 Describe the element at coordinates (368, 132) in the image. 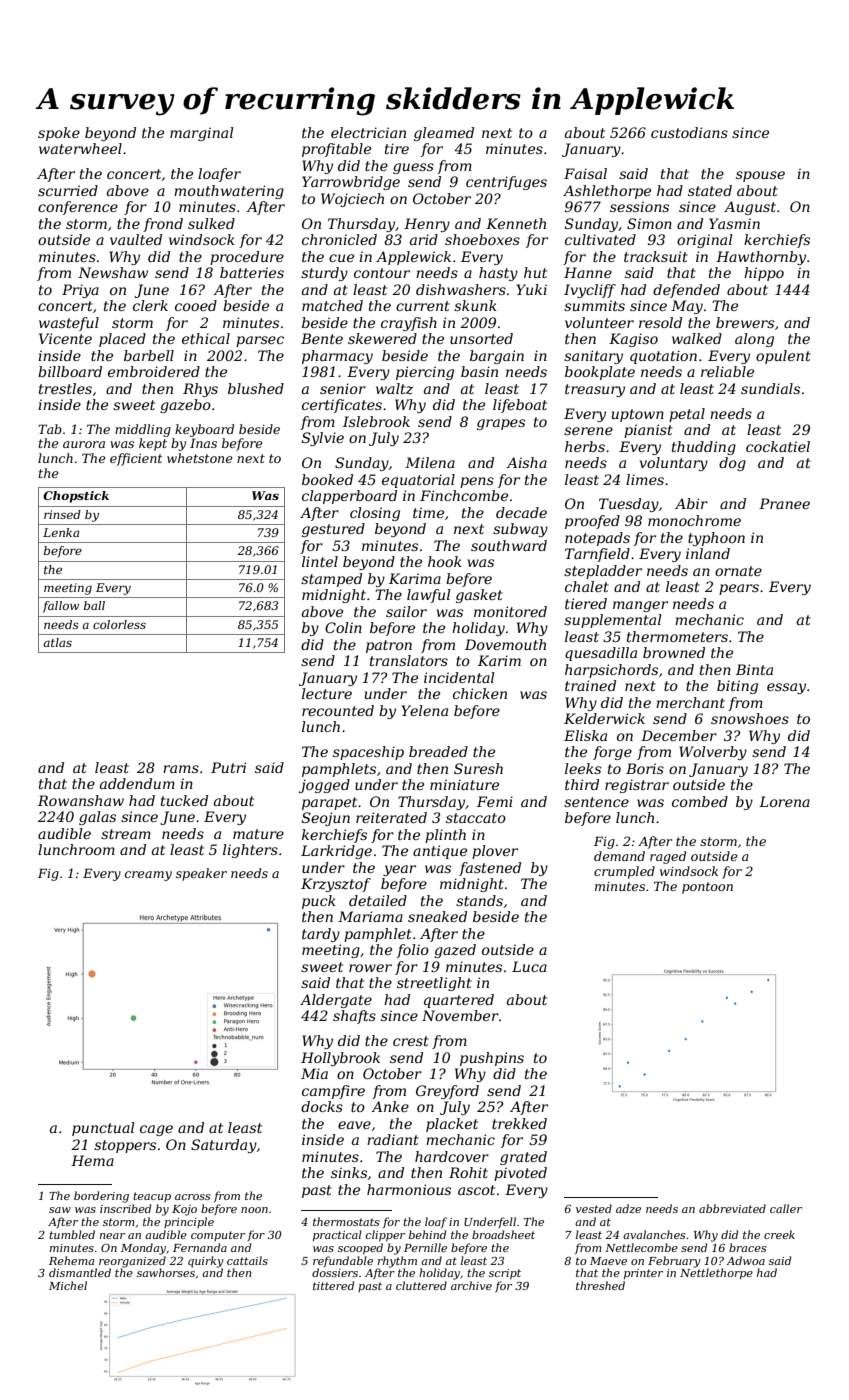

I see `electrician` at that location.
